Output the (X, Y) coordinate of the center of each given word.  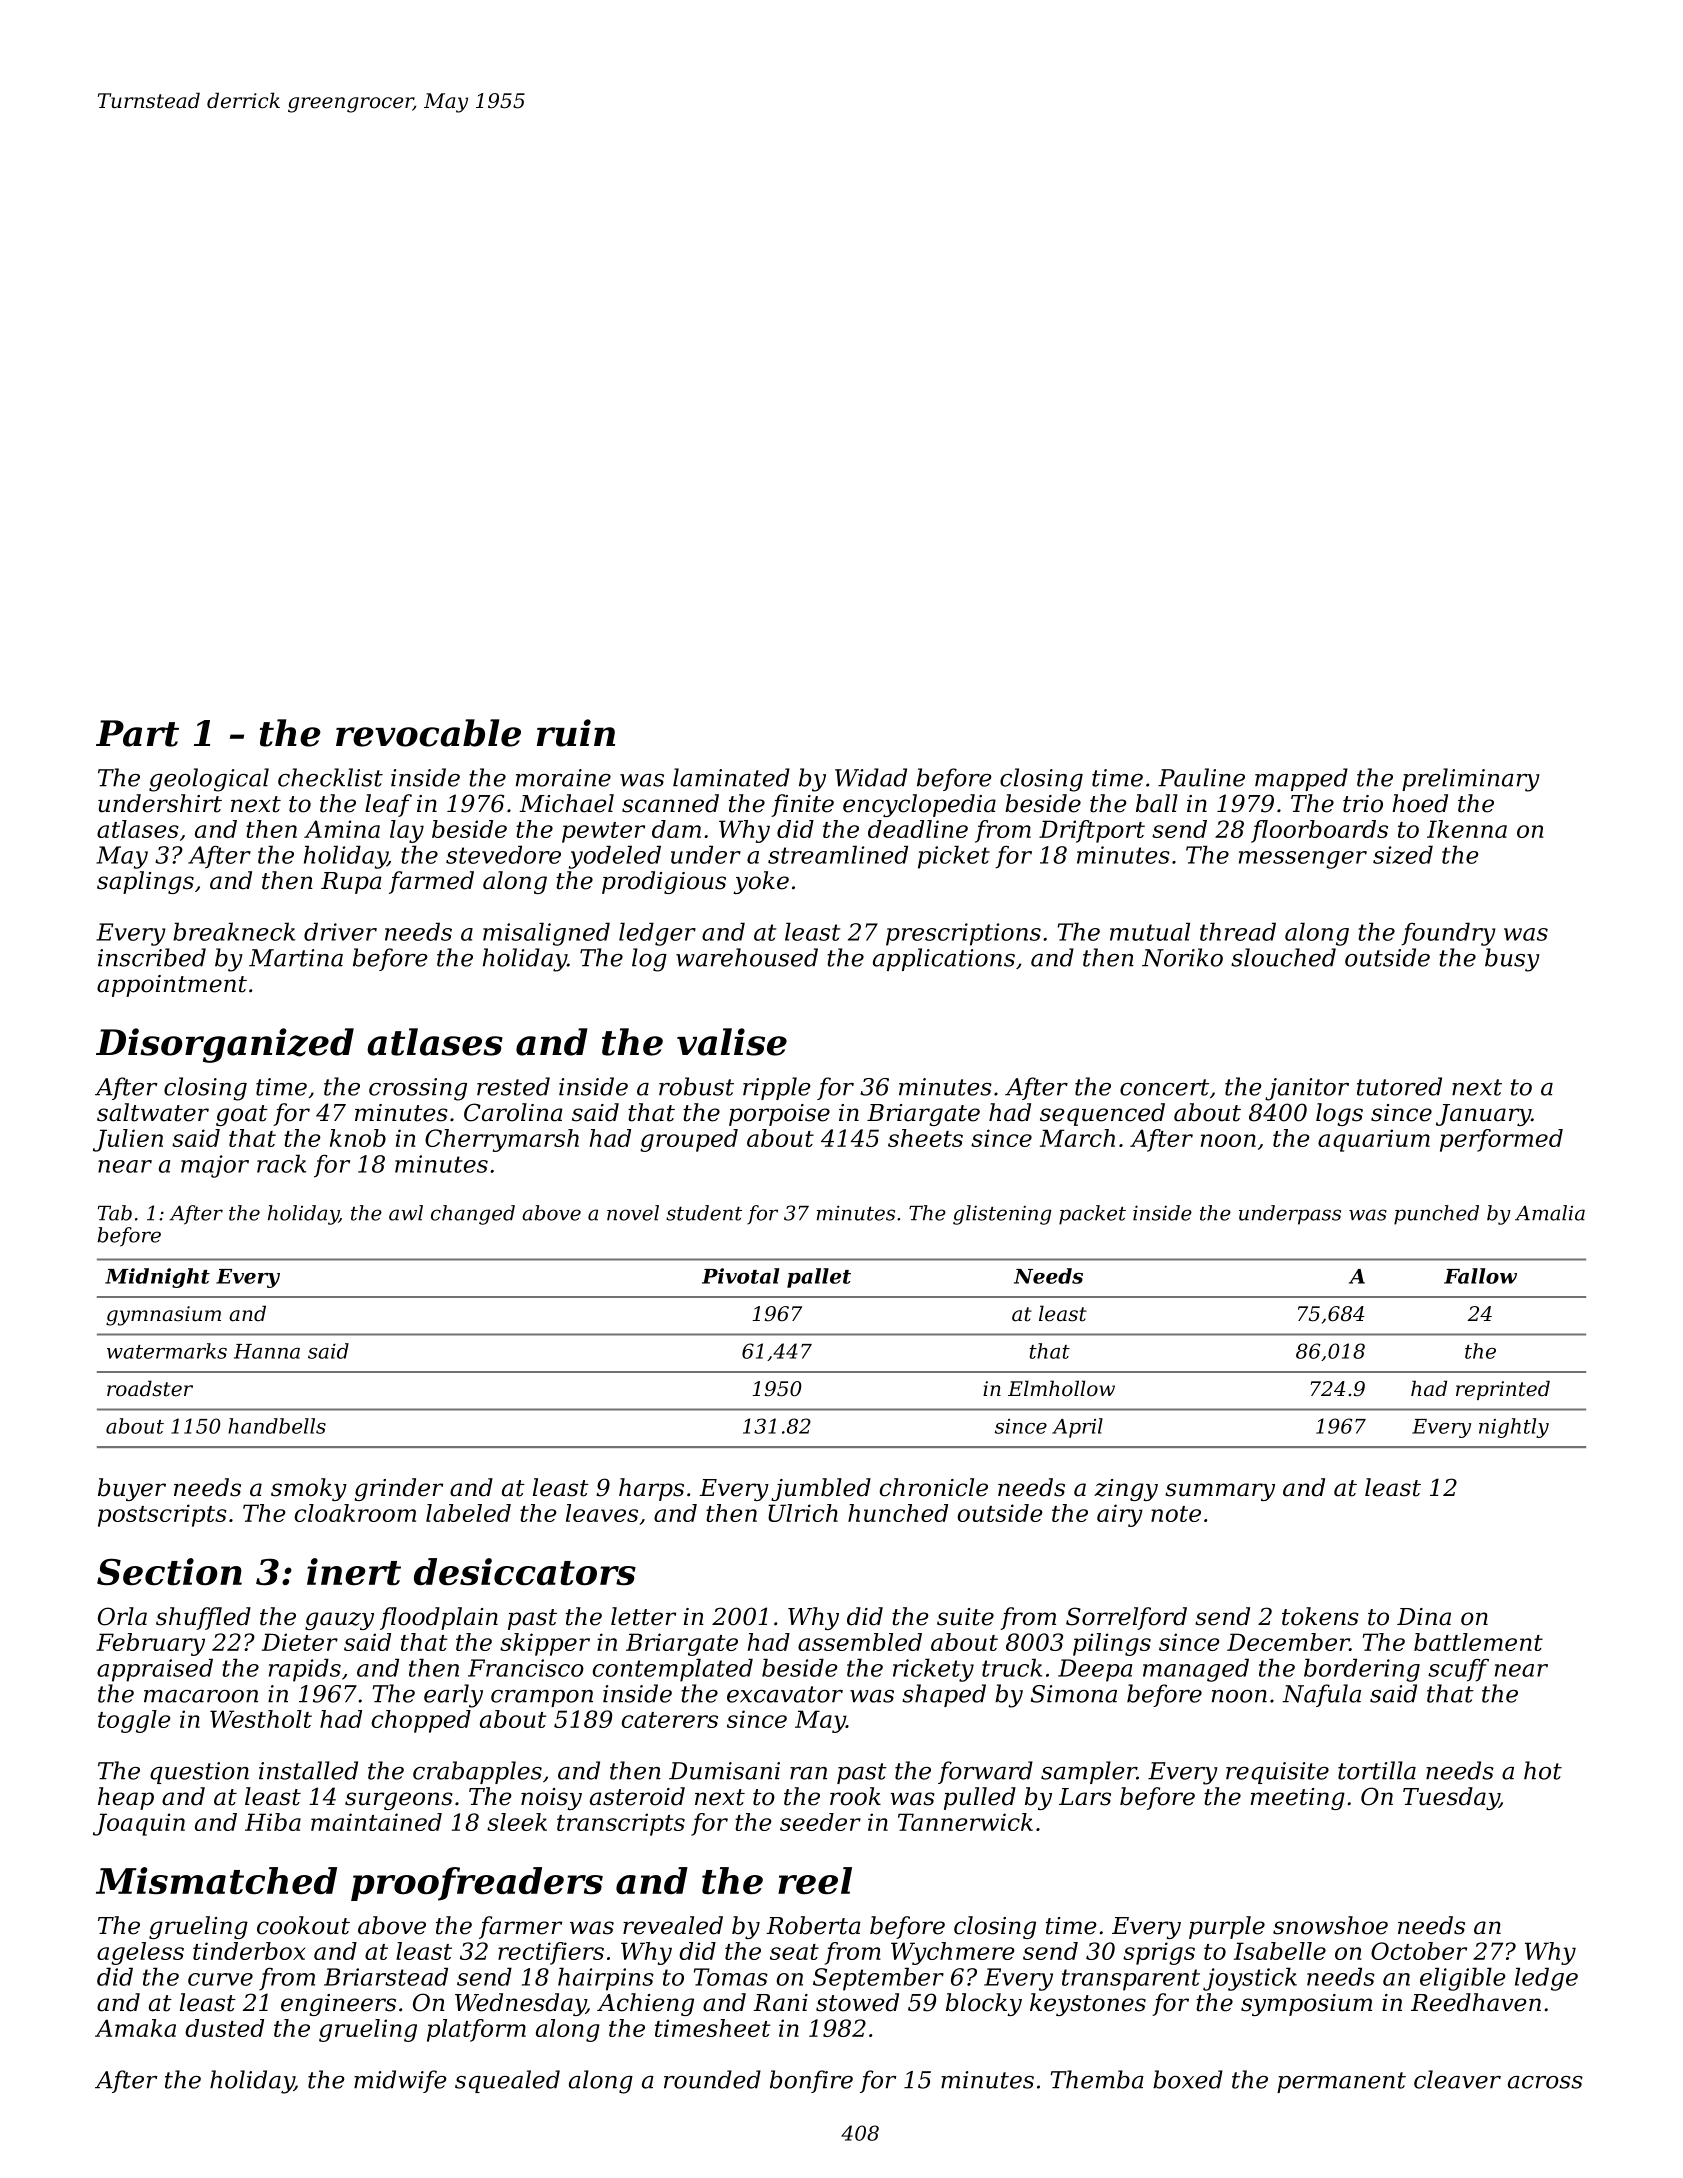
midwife (400, 2081)
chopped (421, 1721)
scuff (1458, 1670)
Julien (128, 1140)
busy (1512, 960)
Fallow (1480, 1276)
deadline (918, 829)
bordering (1362, 1670)
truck (1012, 1667)
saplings (145, 882)
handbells (277, 1426)
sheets (925, 1138)
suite (965, 1617)
